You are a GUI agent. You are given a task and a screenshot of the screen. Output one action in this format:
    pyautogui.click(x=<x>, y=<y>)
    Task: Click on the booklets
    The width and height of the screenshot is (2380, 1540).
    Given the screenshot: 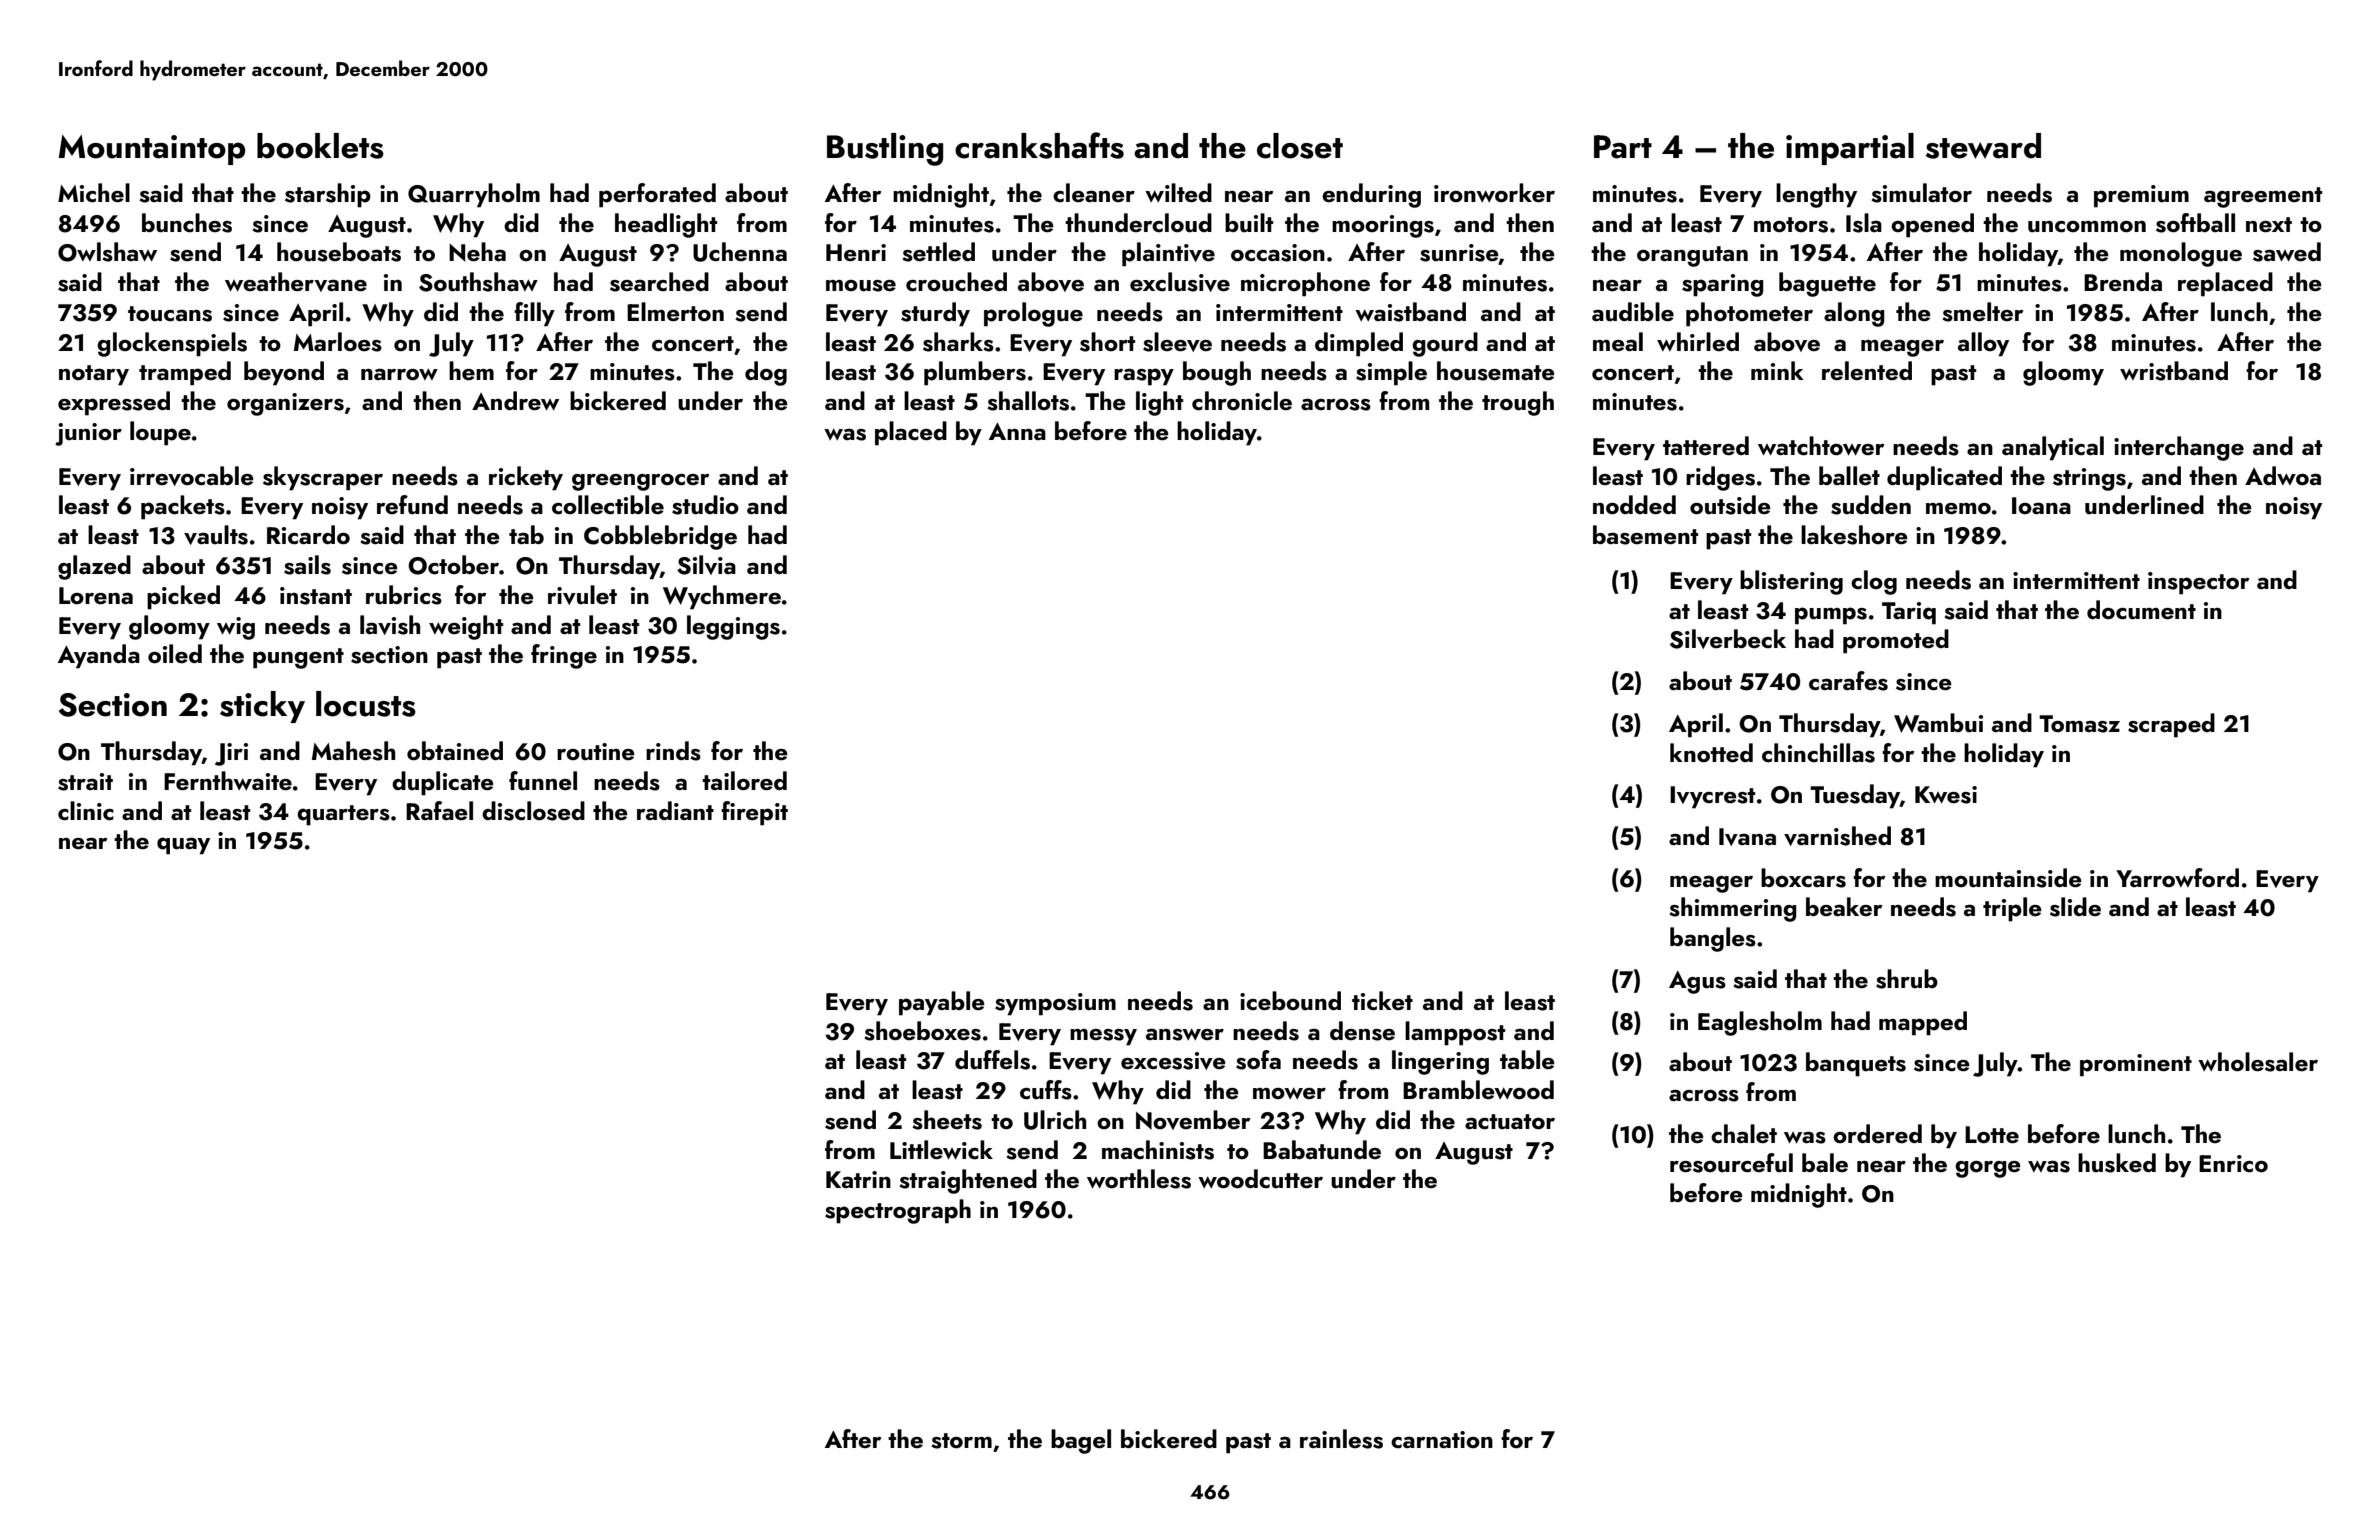 What is the action you would take?
    pyautogui.click(x=320, y=146)
